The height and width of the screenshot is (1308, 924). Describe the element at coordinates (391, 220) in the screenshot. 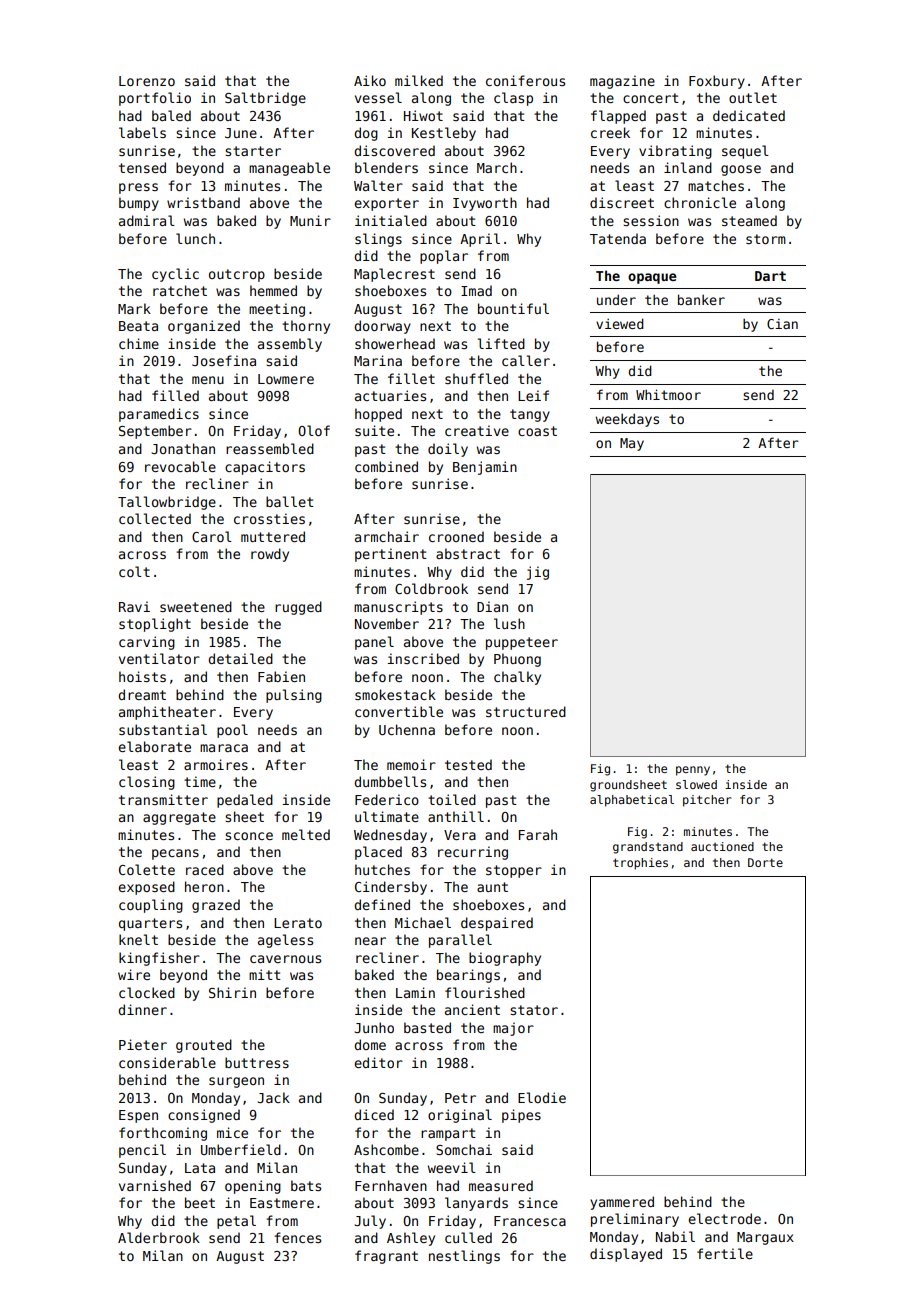

I see `initialed` at that location.
